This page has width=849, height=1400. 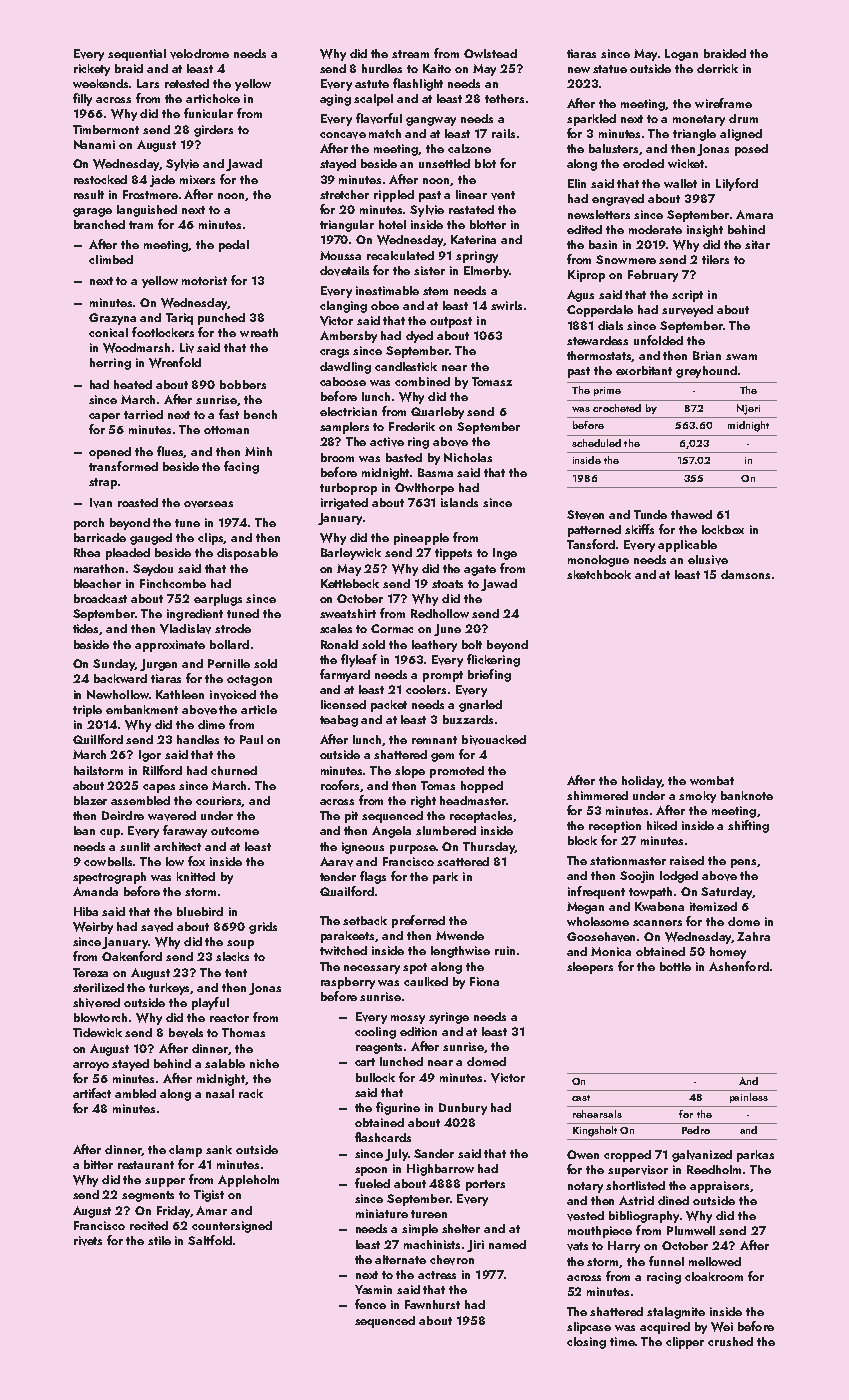 I want to click on Tereza, so click(x=90, y=972).
